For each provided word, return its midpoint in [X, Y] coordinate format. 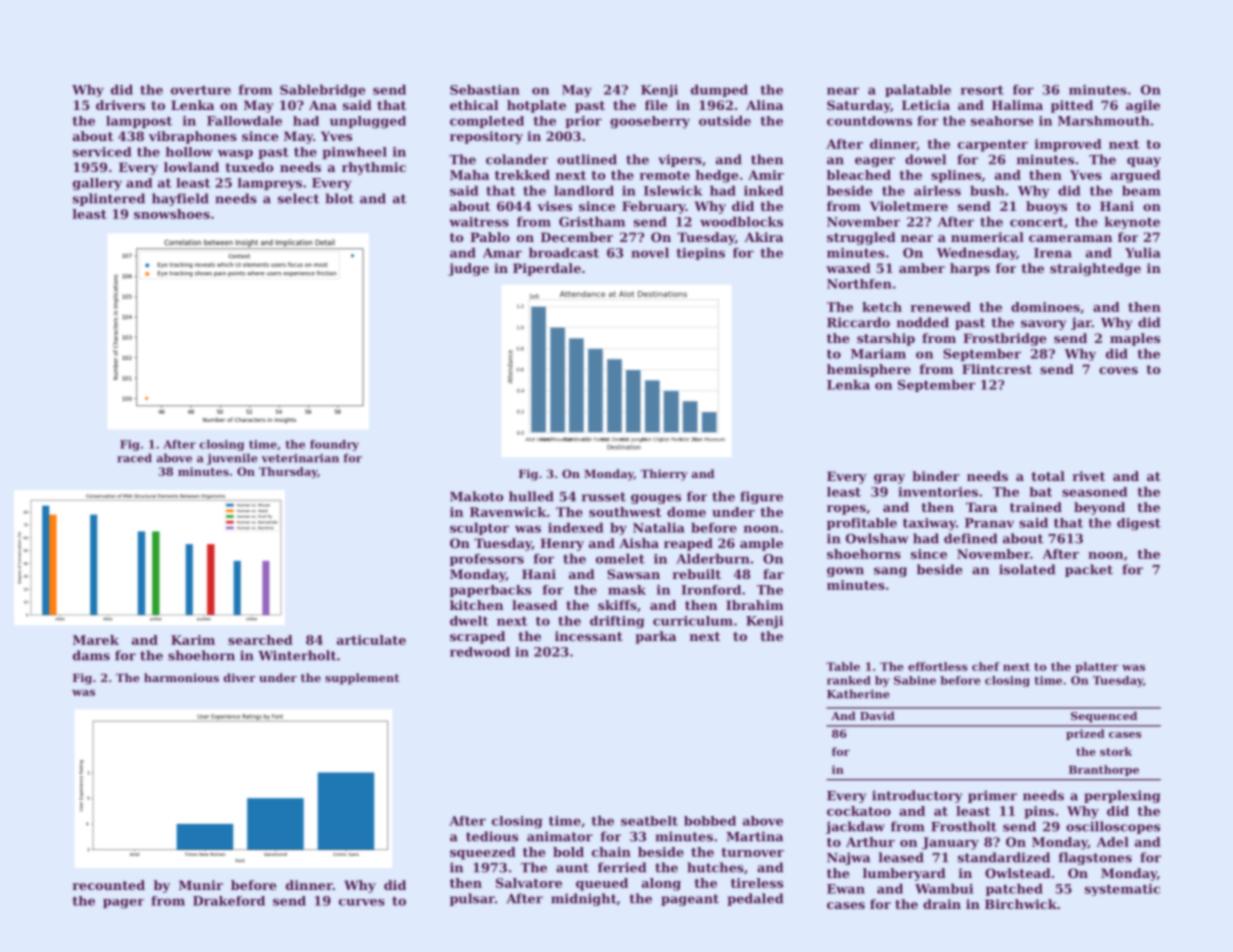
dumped [719, 90]
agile [1143, 106]
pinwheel [354, 153]
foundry [334, 445]
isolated [1027, 569]
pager [123, 904]
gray [889, 479]
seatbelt [649, 821]
